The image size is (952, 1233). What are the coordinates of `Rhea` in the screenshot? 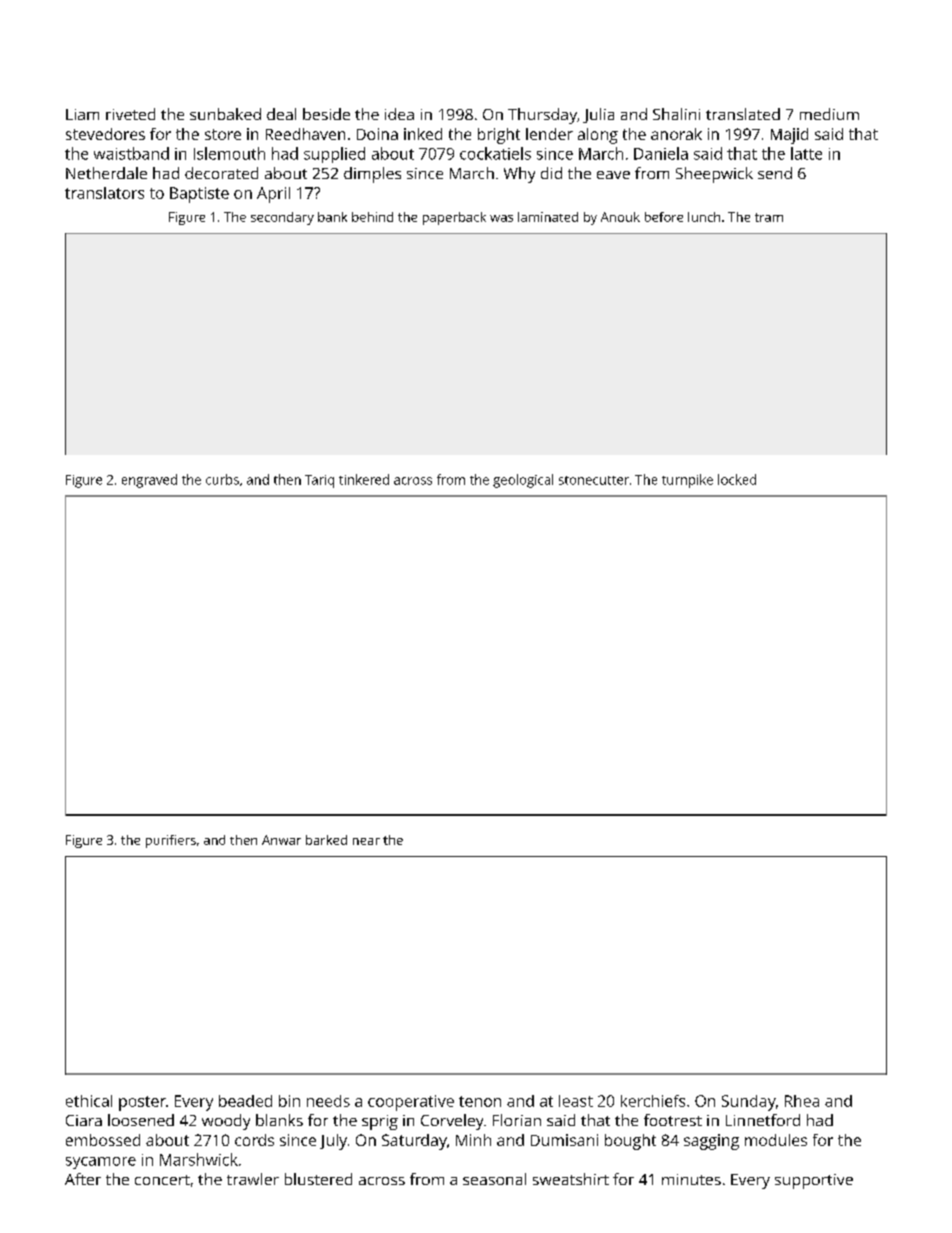 It's located at (802, 1101).
